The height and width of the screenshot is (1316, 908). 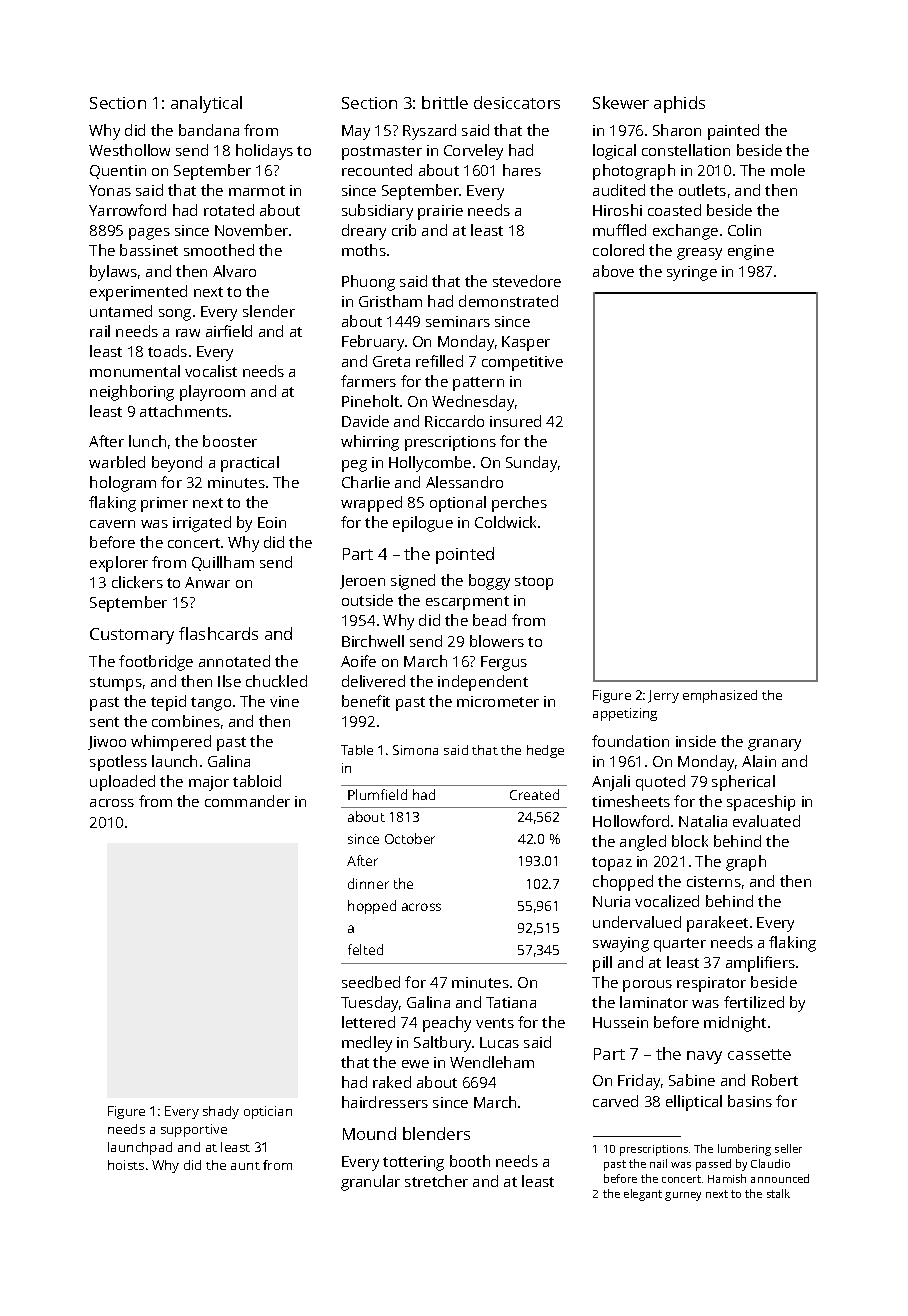 What do you see at coordinates (436, 1181) in the screenshot?
I see `stretcher` at bounding box center [436, 1181].
